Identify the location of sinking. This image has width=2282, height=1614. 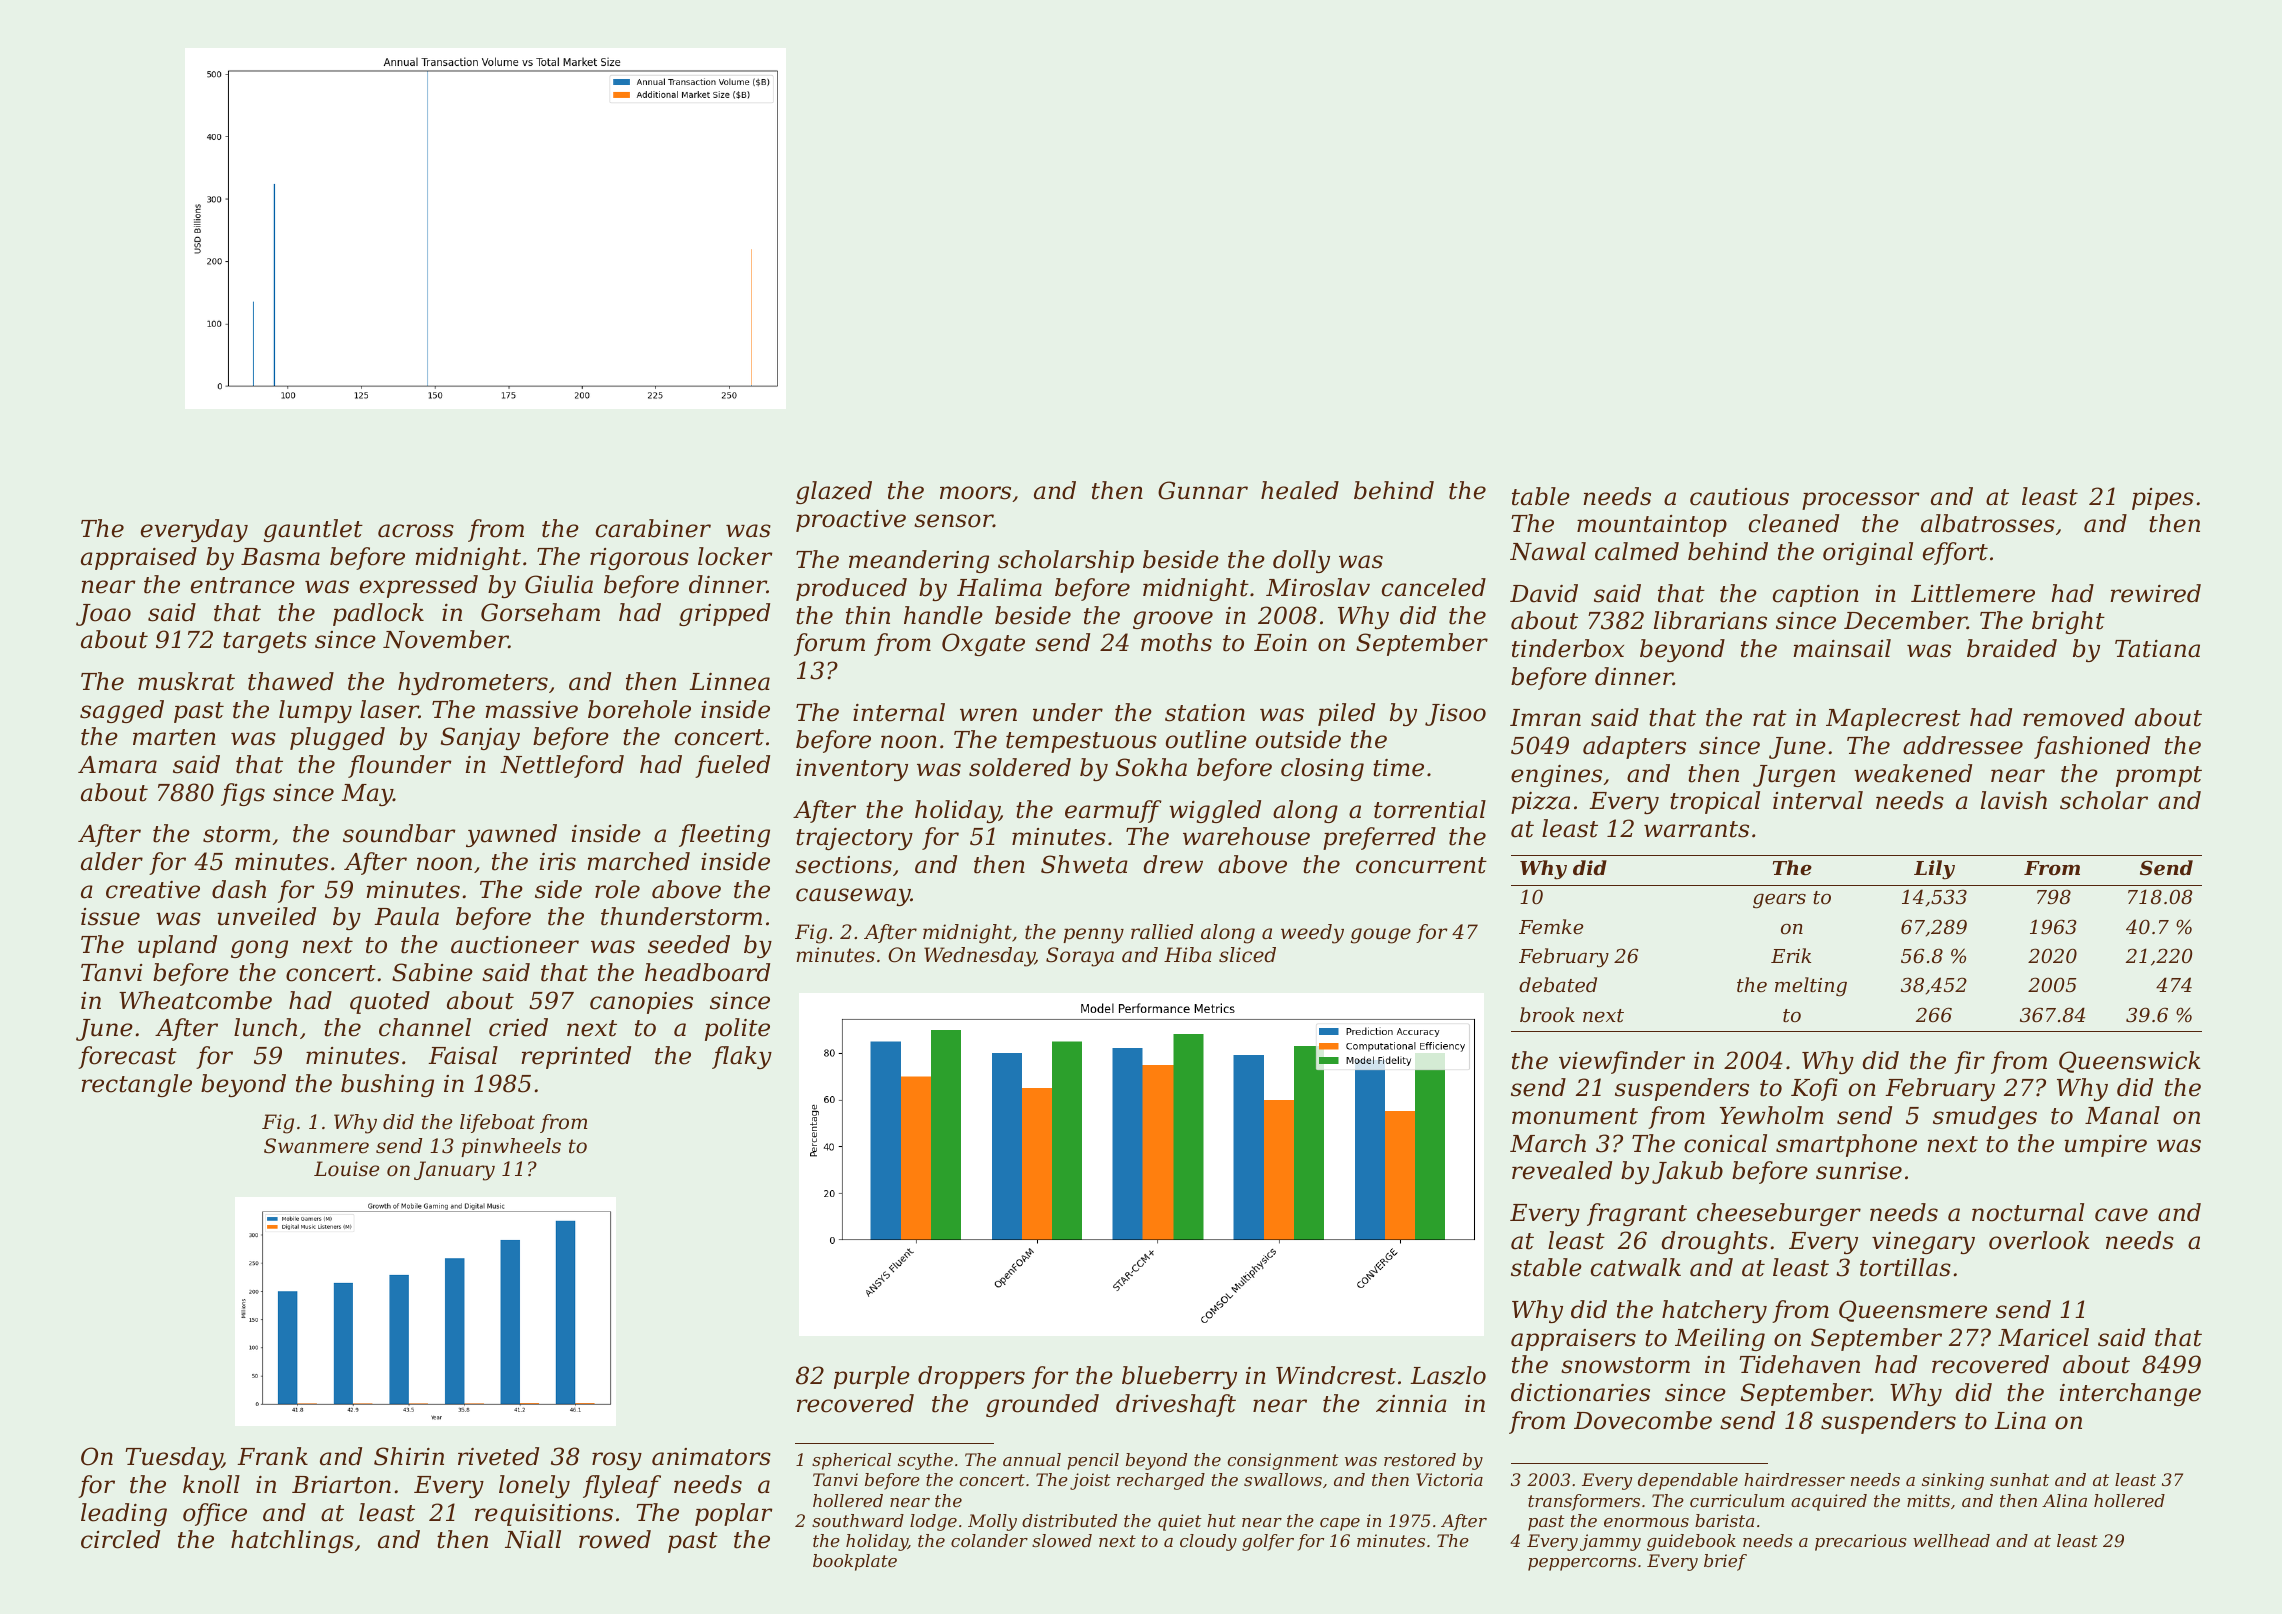
(1953, 1481).
